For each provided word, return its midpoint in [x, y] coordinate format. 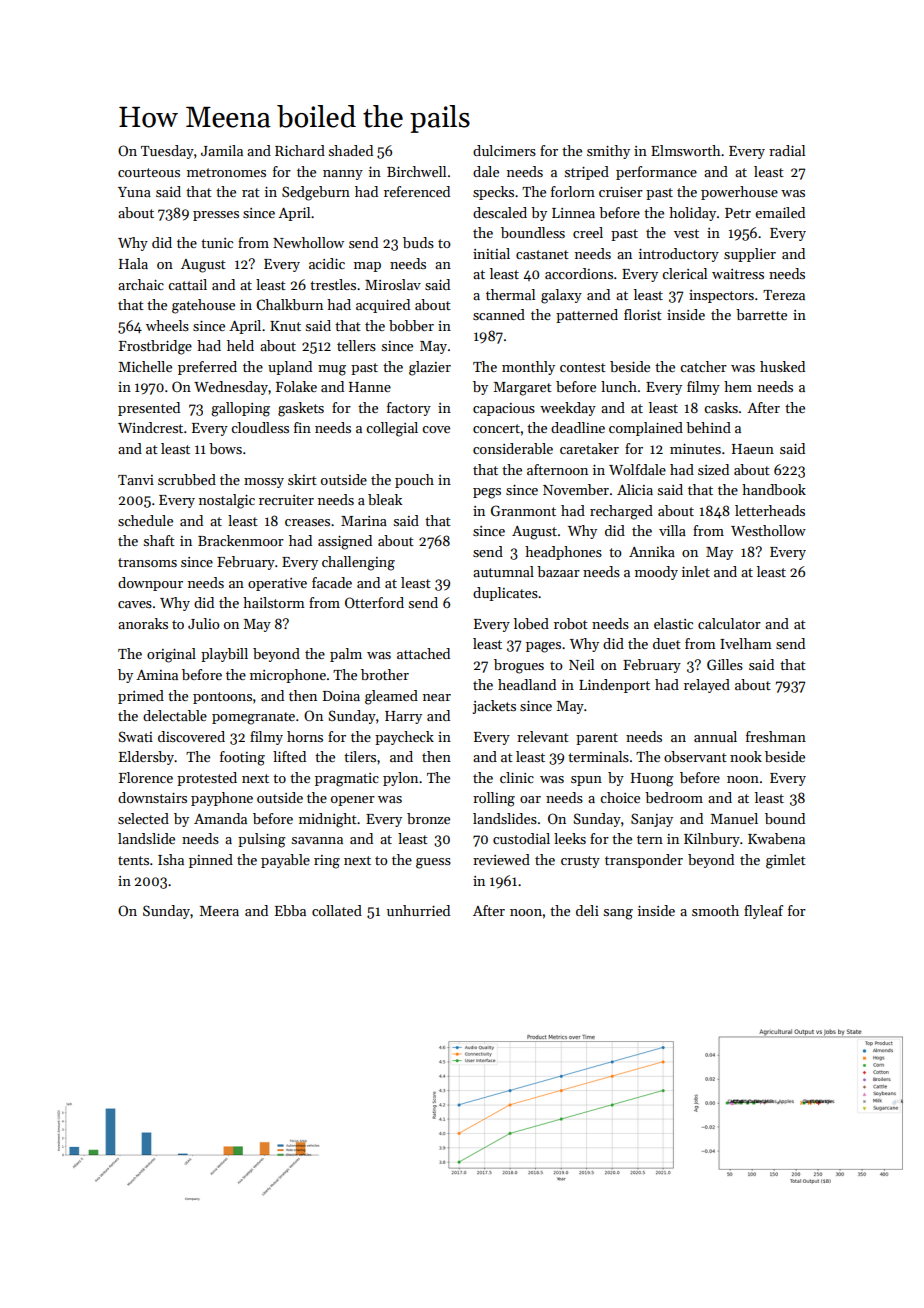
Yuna [134, 192]
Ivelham [746, 643]
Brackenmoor [241, 540]
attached [423, 653]
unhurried [418, 910]
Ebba [290, 910]
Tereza [784, 295]
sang [618, 914]
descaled [500, 212]
